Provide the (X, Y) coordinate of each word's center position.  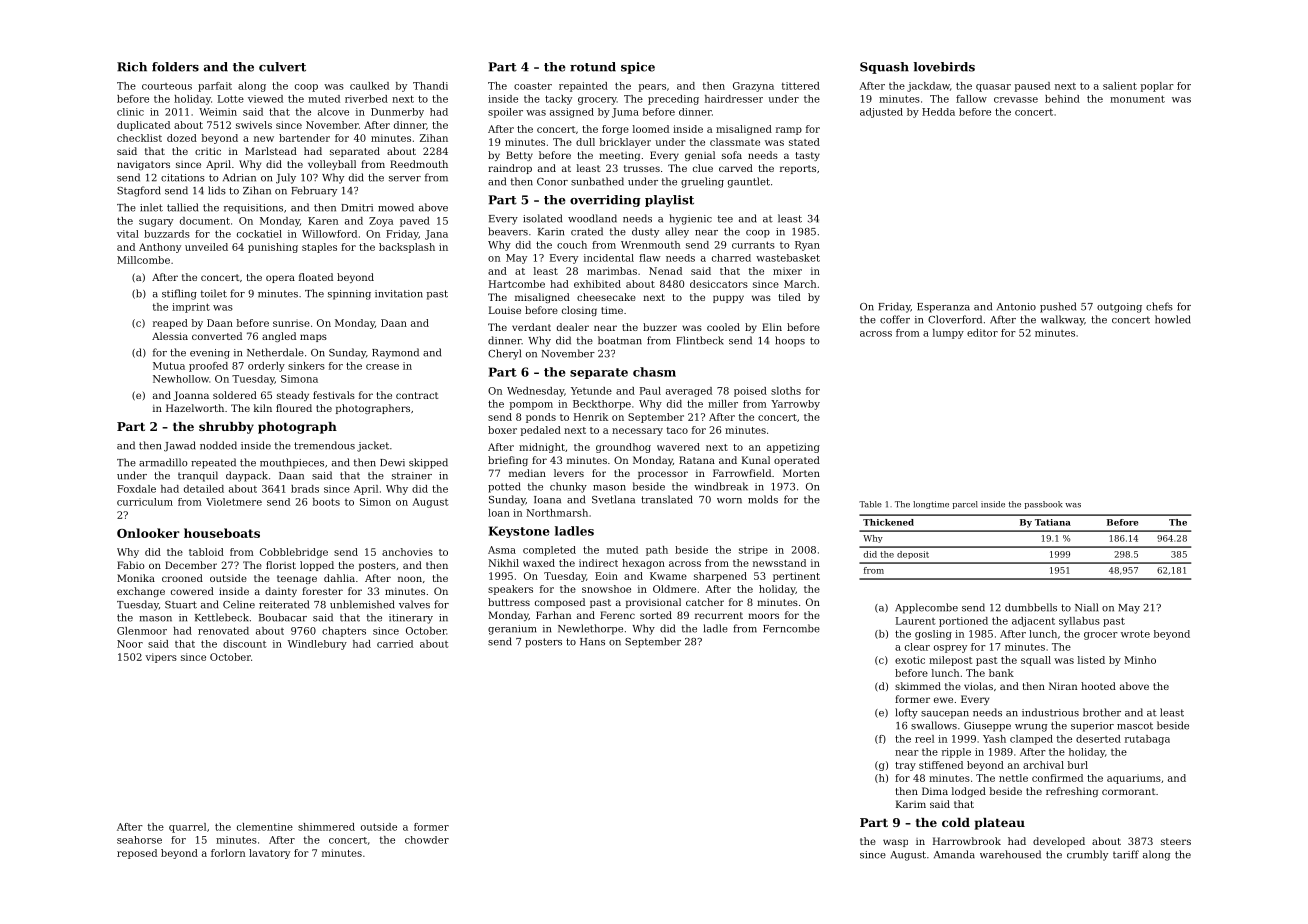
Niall (1086, 607)
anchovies (407, 552)
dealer (573, 327)
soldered (235, 395)
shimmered (326, 827)
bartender (304, 138)
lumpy (948, 334)
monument (1137, 99)
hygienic (690, 219)
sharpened (720, 577)
